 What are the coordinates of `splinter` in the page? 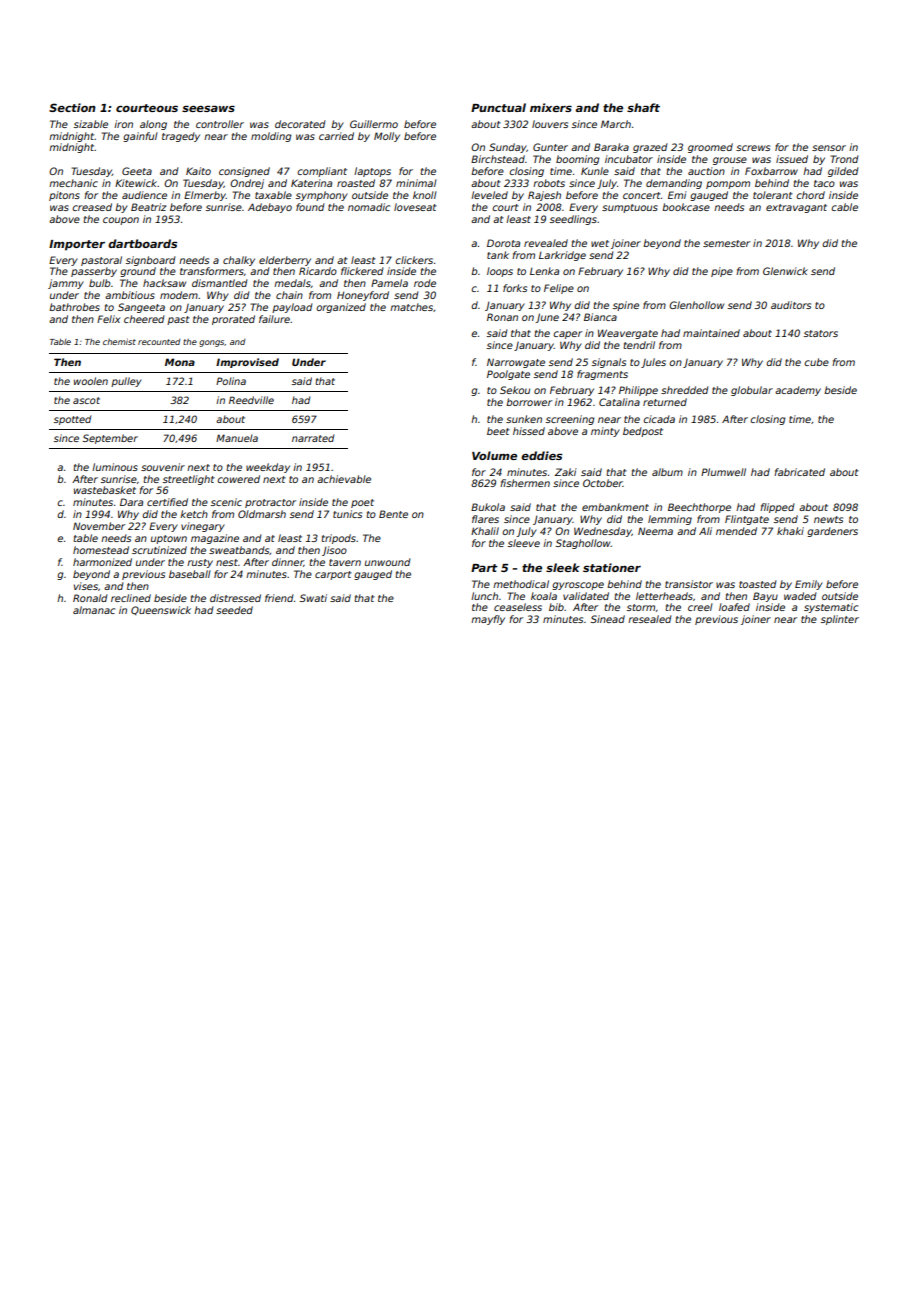 It's located at (840, 620).
